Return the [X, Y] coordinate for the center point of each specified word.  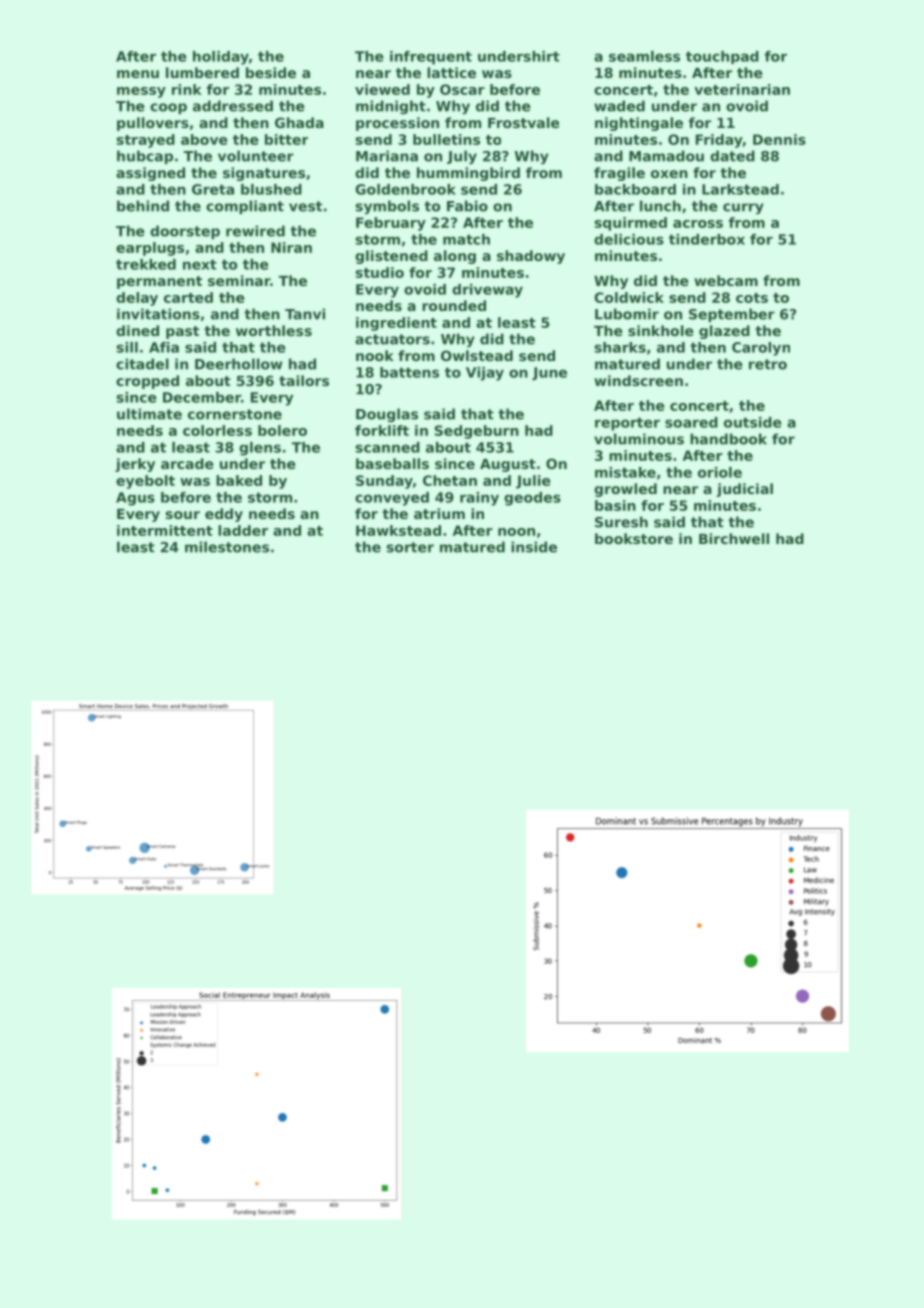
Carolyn [761, 349]
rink [187, 89]
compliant [245, 207]
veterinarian [742, 89]
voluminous [639, 439]
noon [516, 532]
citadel [142, 364]
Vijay [485, 374]
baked [239, 480]
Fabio [467, 206]
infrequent [431, 58]
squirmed [631, 224]
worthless [274, 330]
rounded [454, 305]
